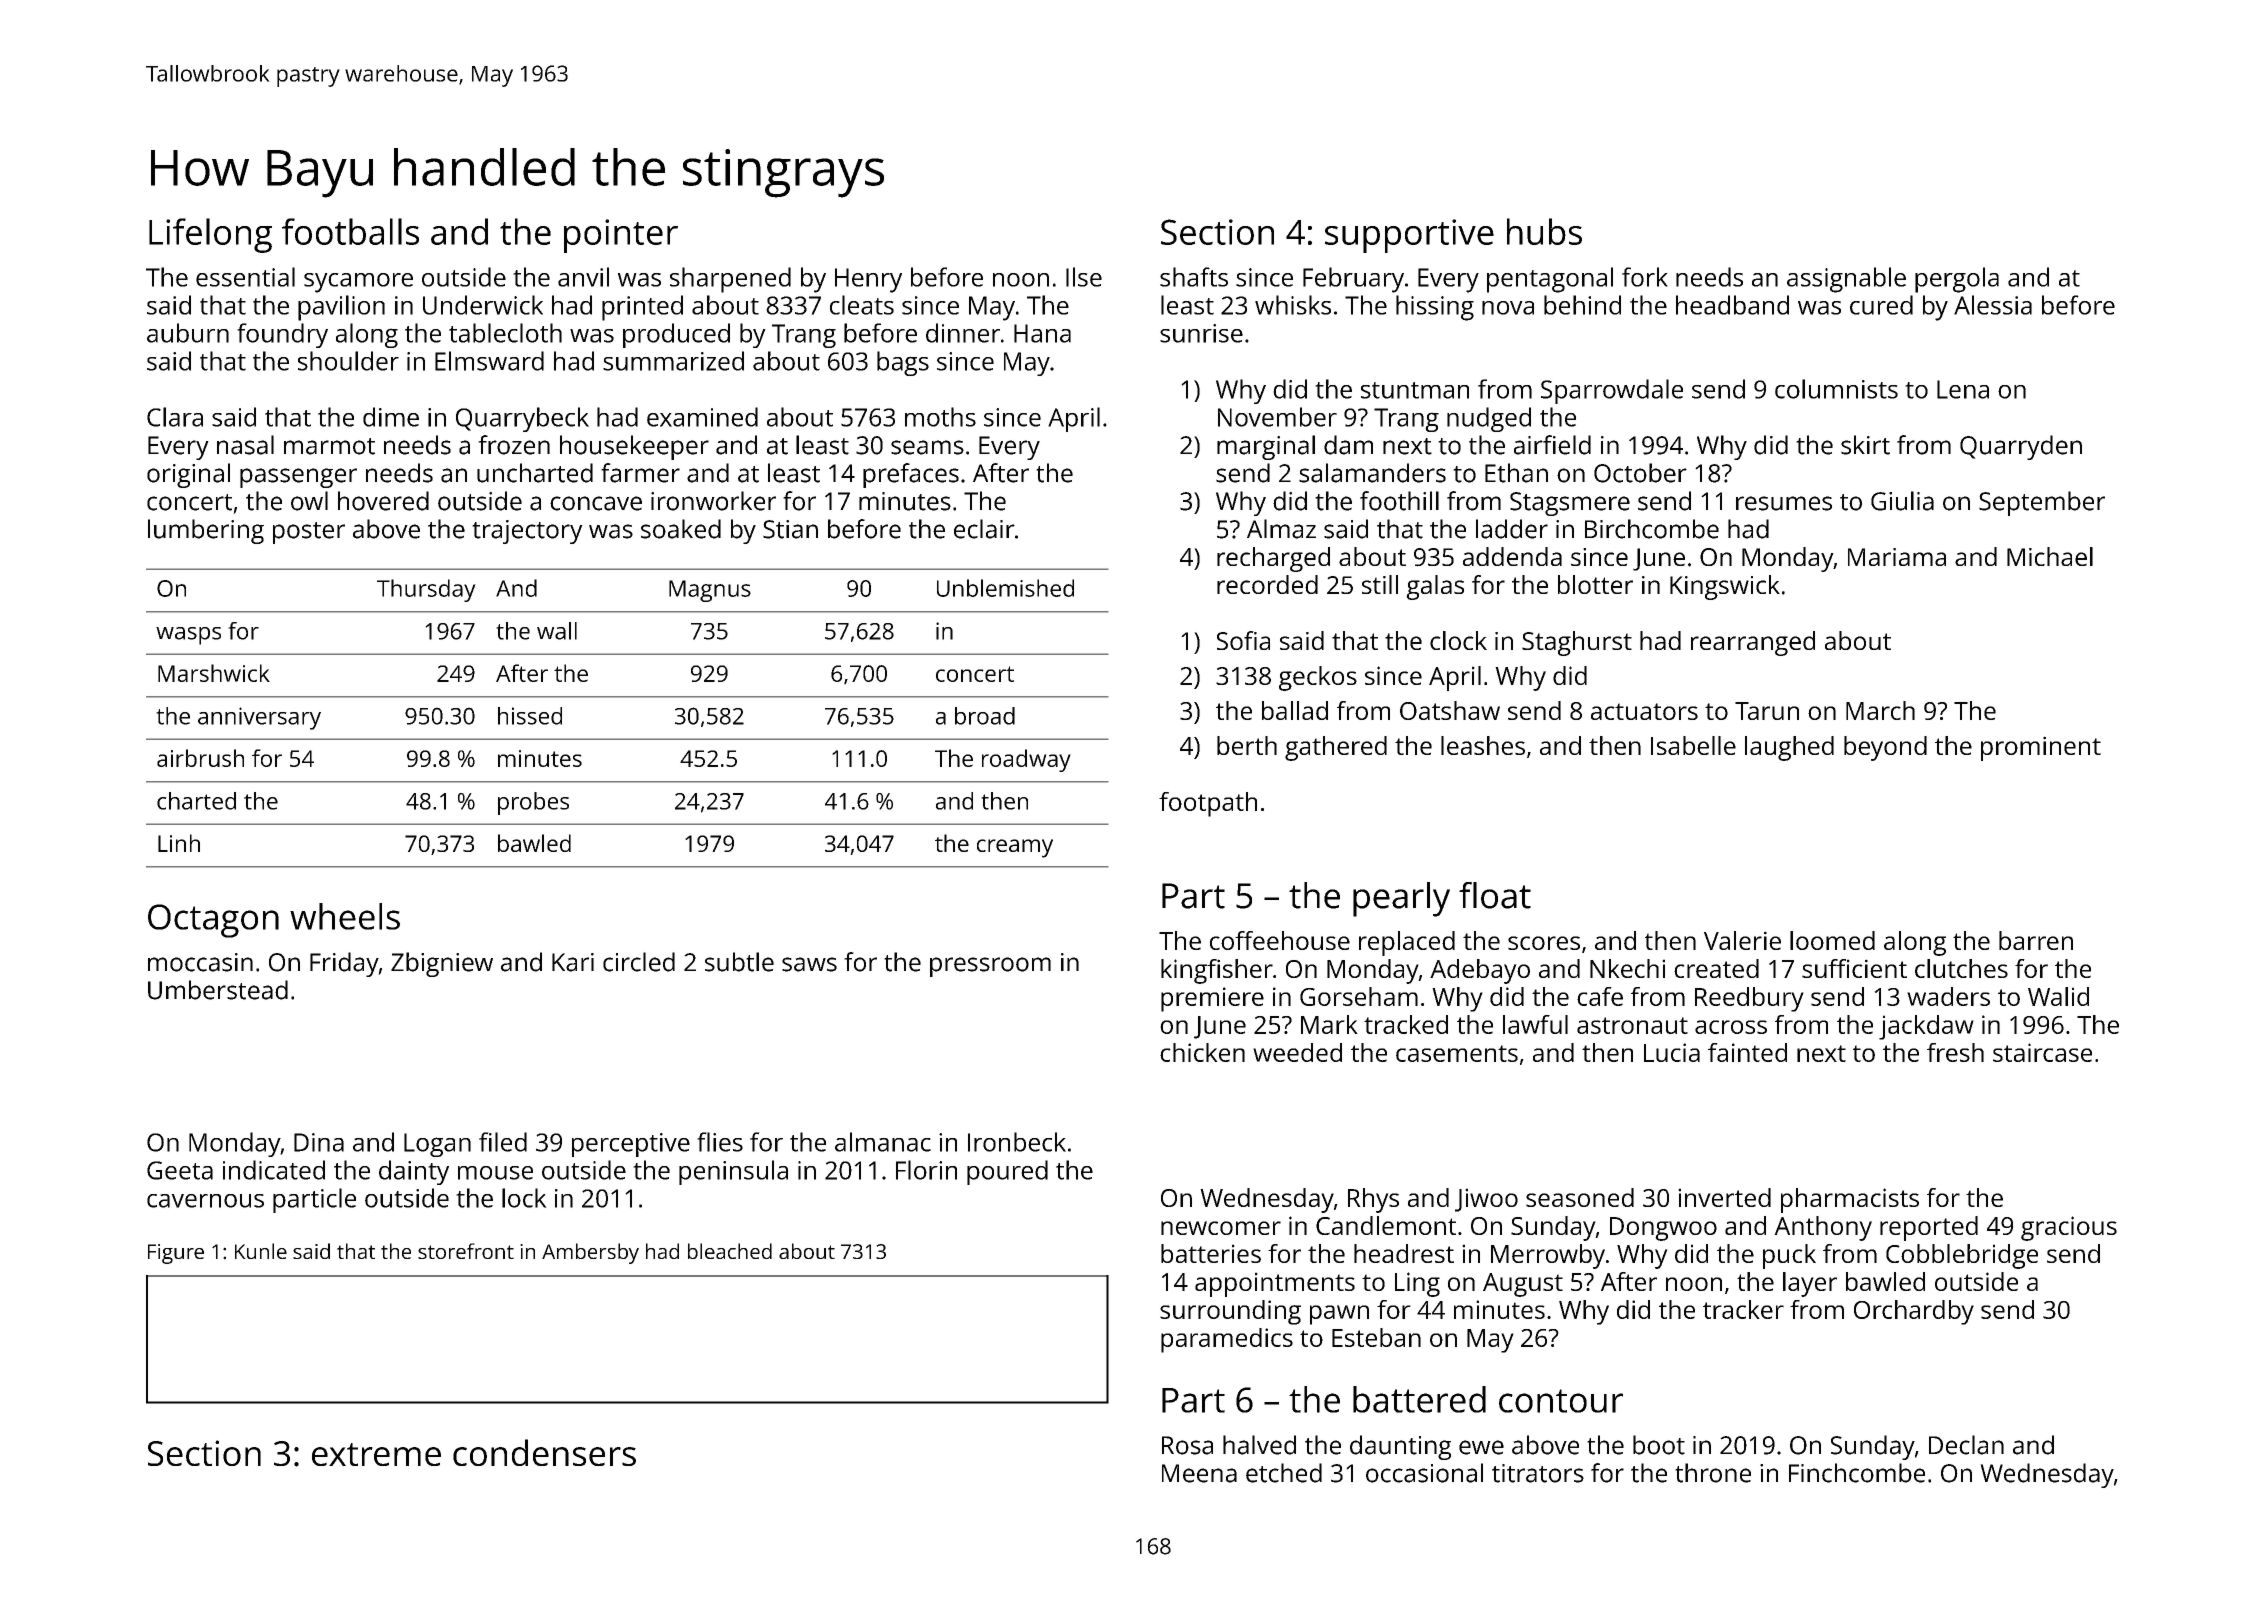 Image resolution: width=2268 pixels, height=1603 pixels. What do you see at coordinates (466, 1251) in the page?
I see `storefront` at bounding box center [466, 1251].
